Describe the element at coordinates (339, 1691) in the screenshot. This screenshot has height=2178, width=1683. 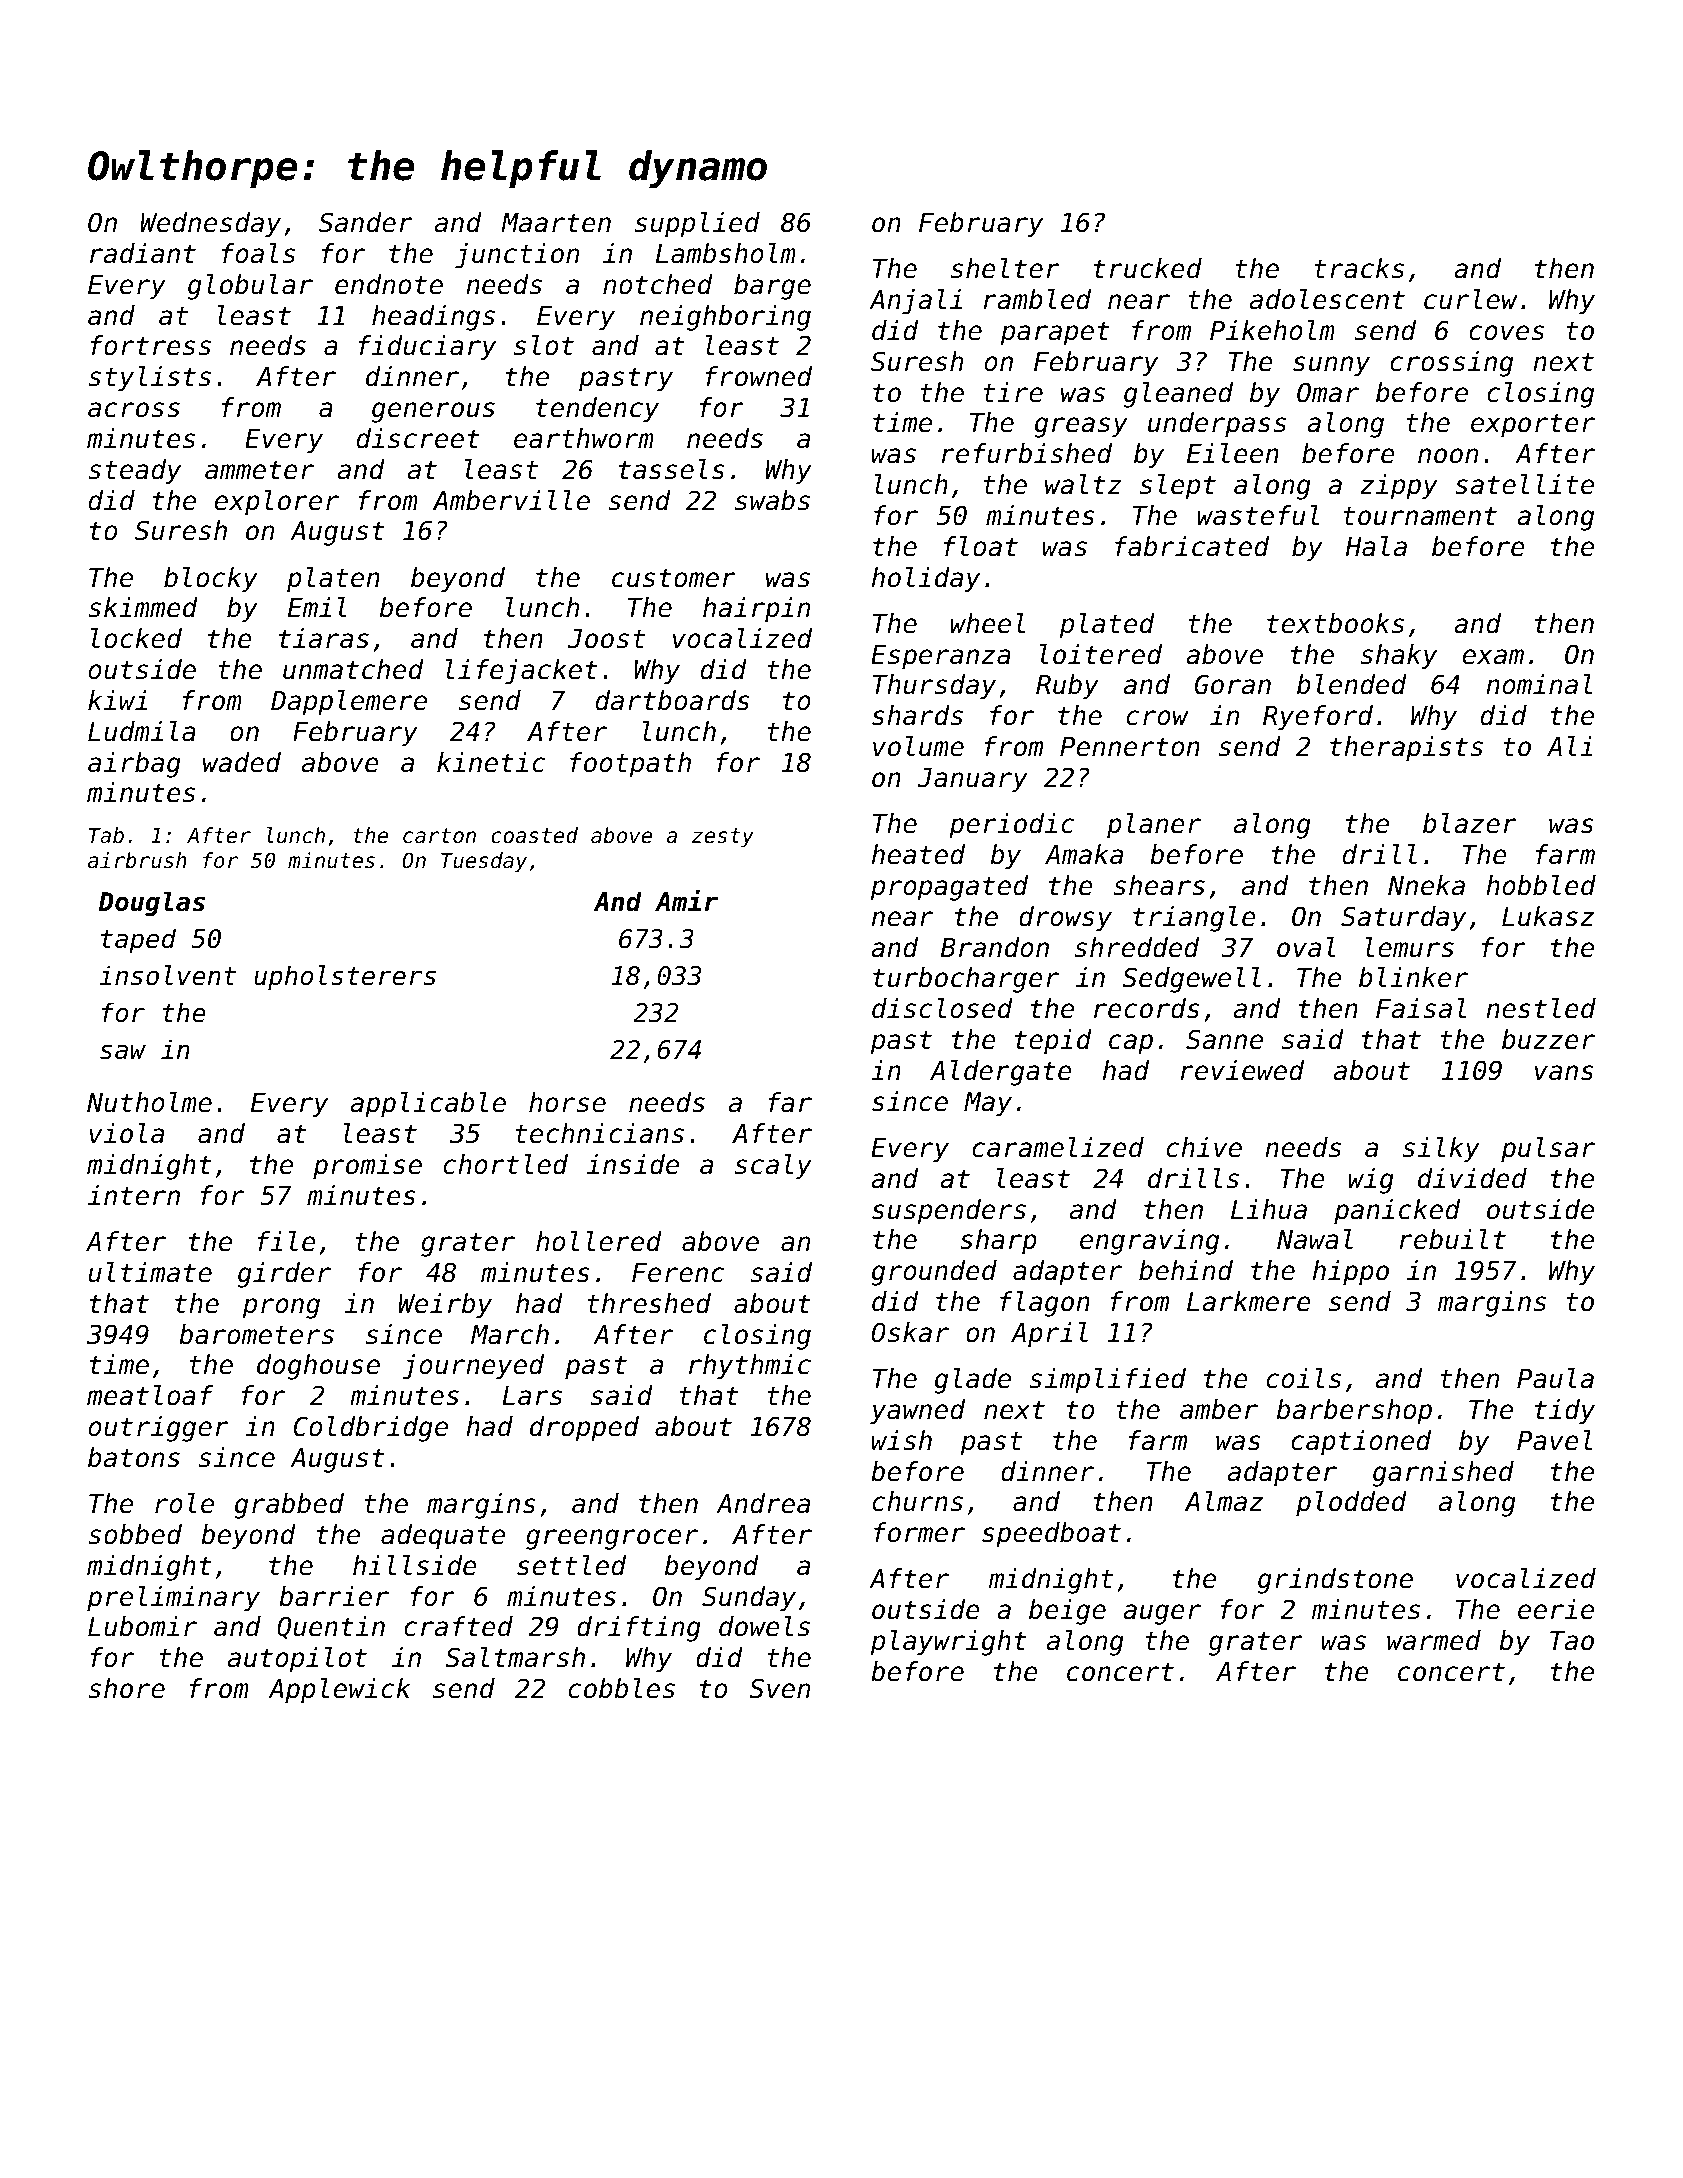
I see `Applewick` at that location.
